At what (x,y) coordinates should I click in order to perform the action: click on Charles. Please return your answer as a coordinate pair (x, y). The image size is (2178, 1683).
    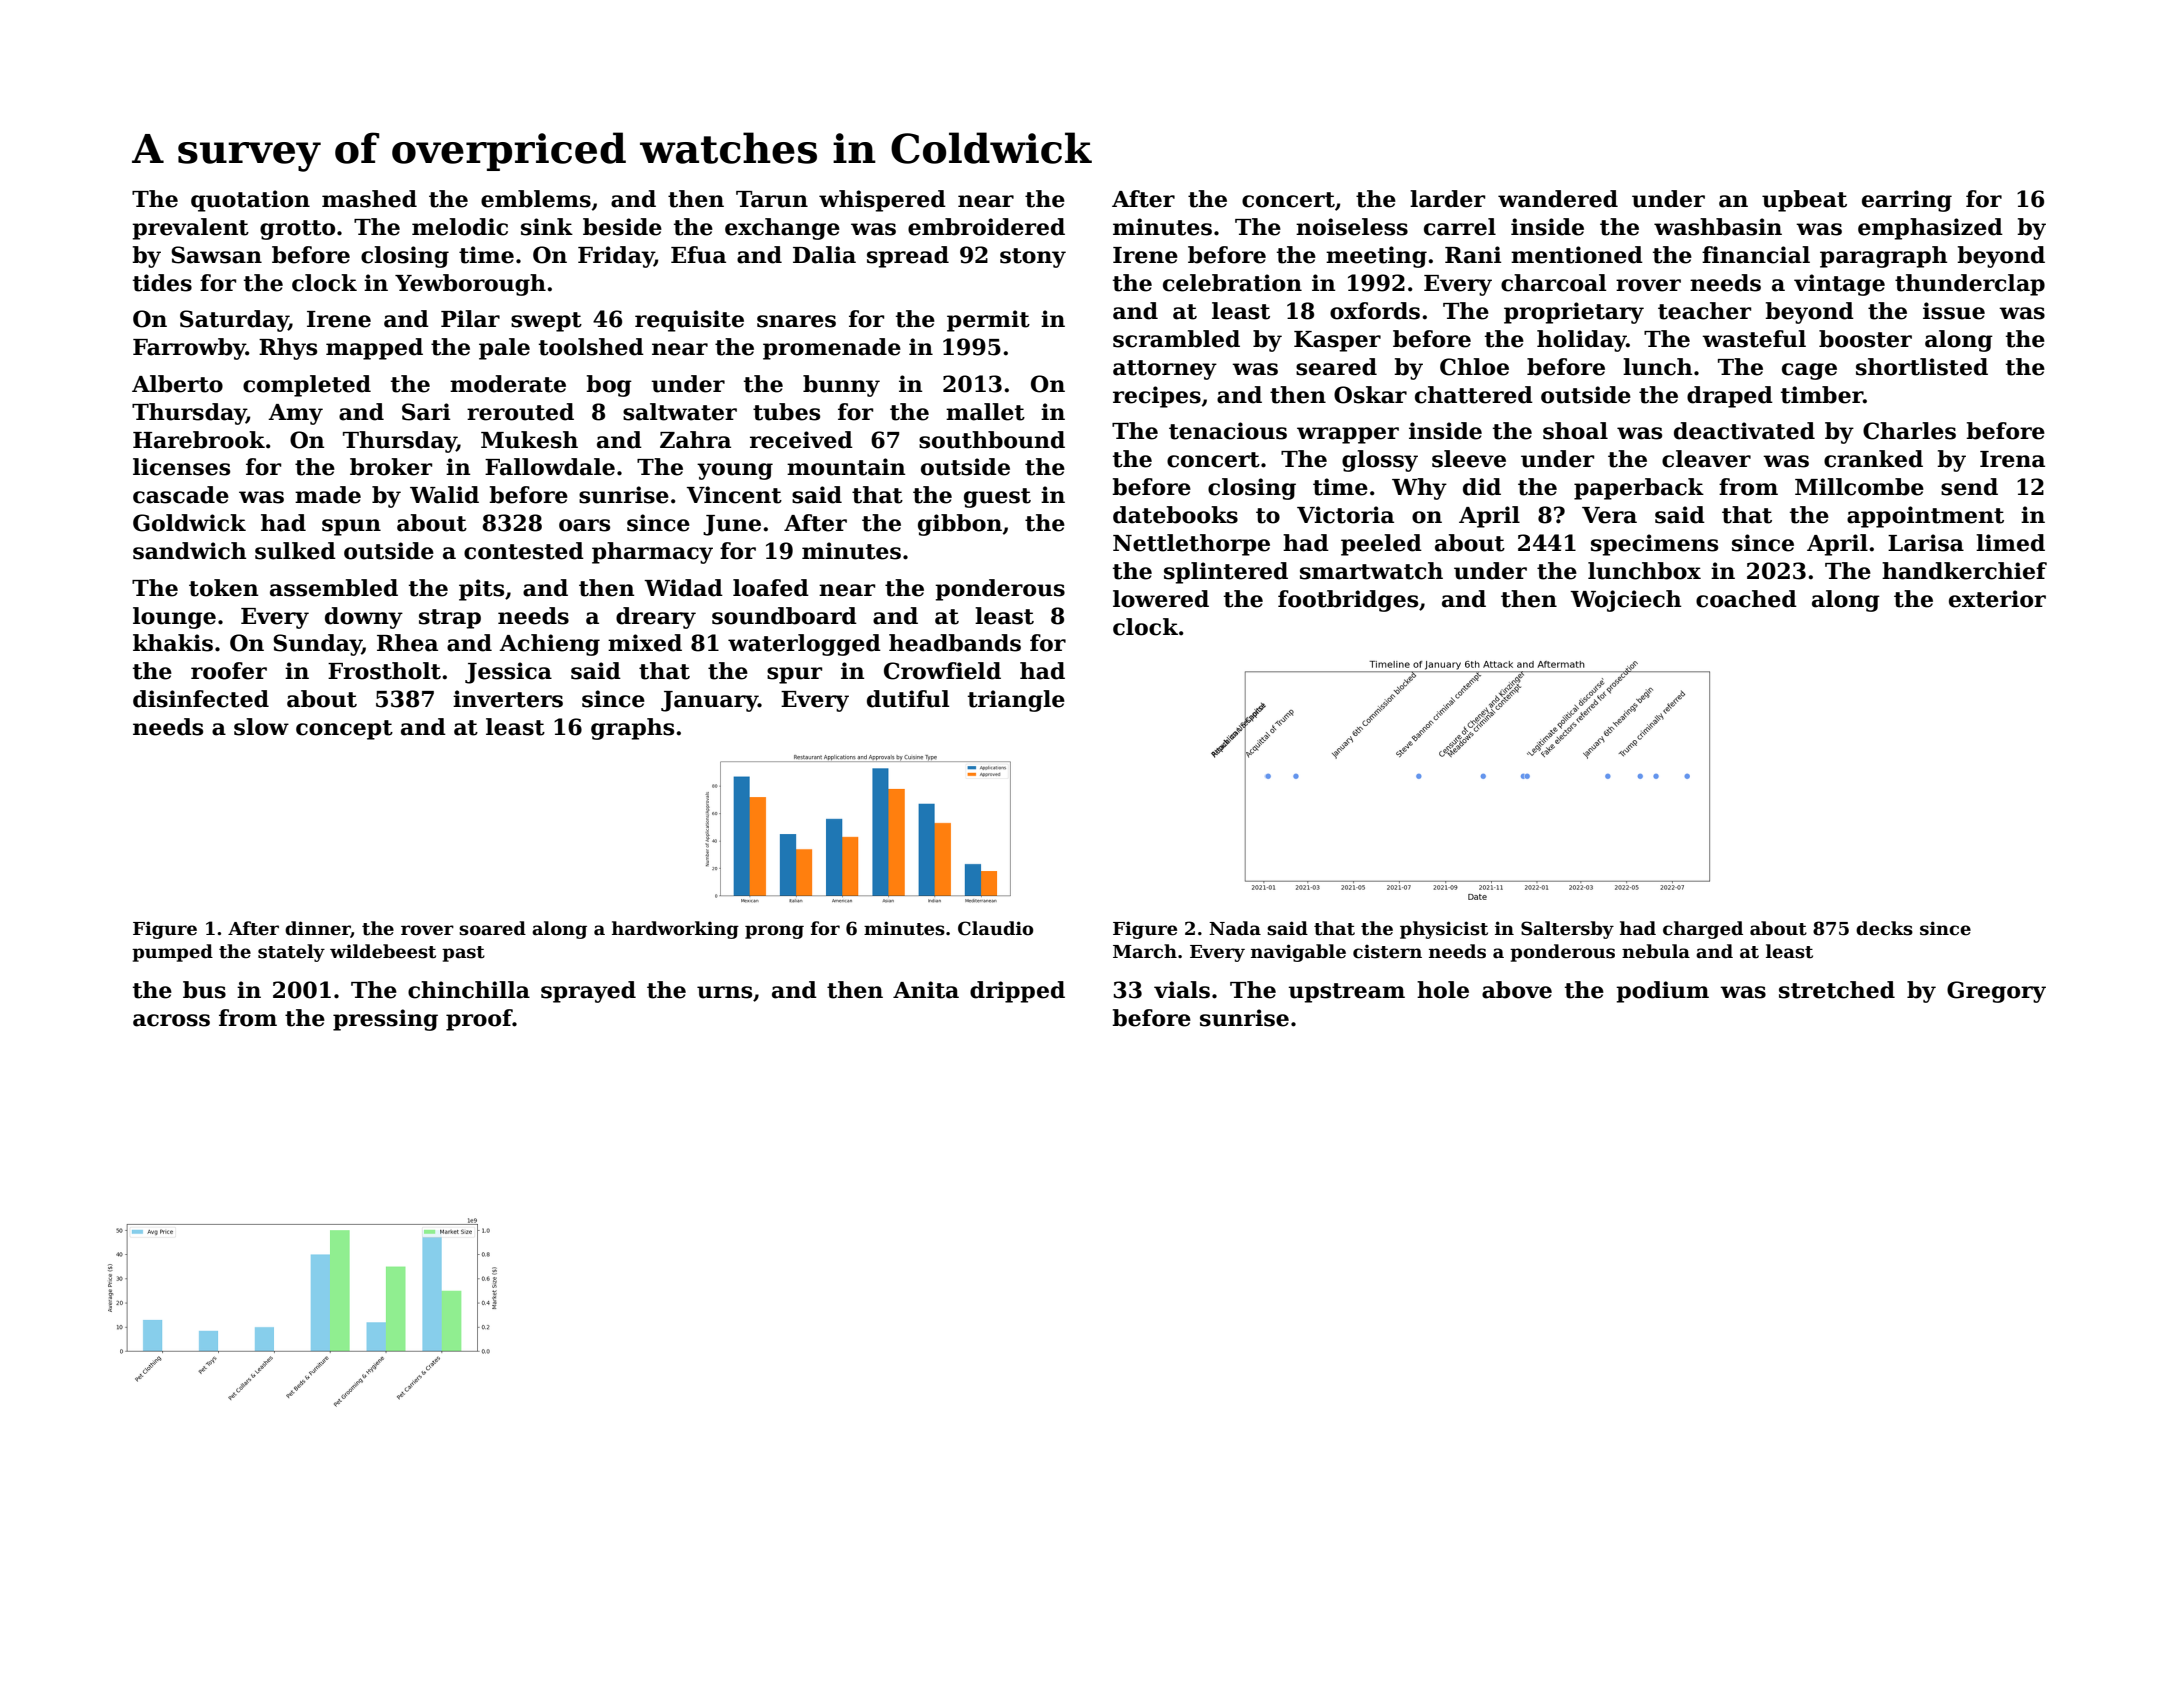
    Looking at the image, I should click on (1909, 431).
